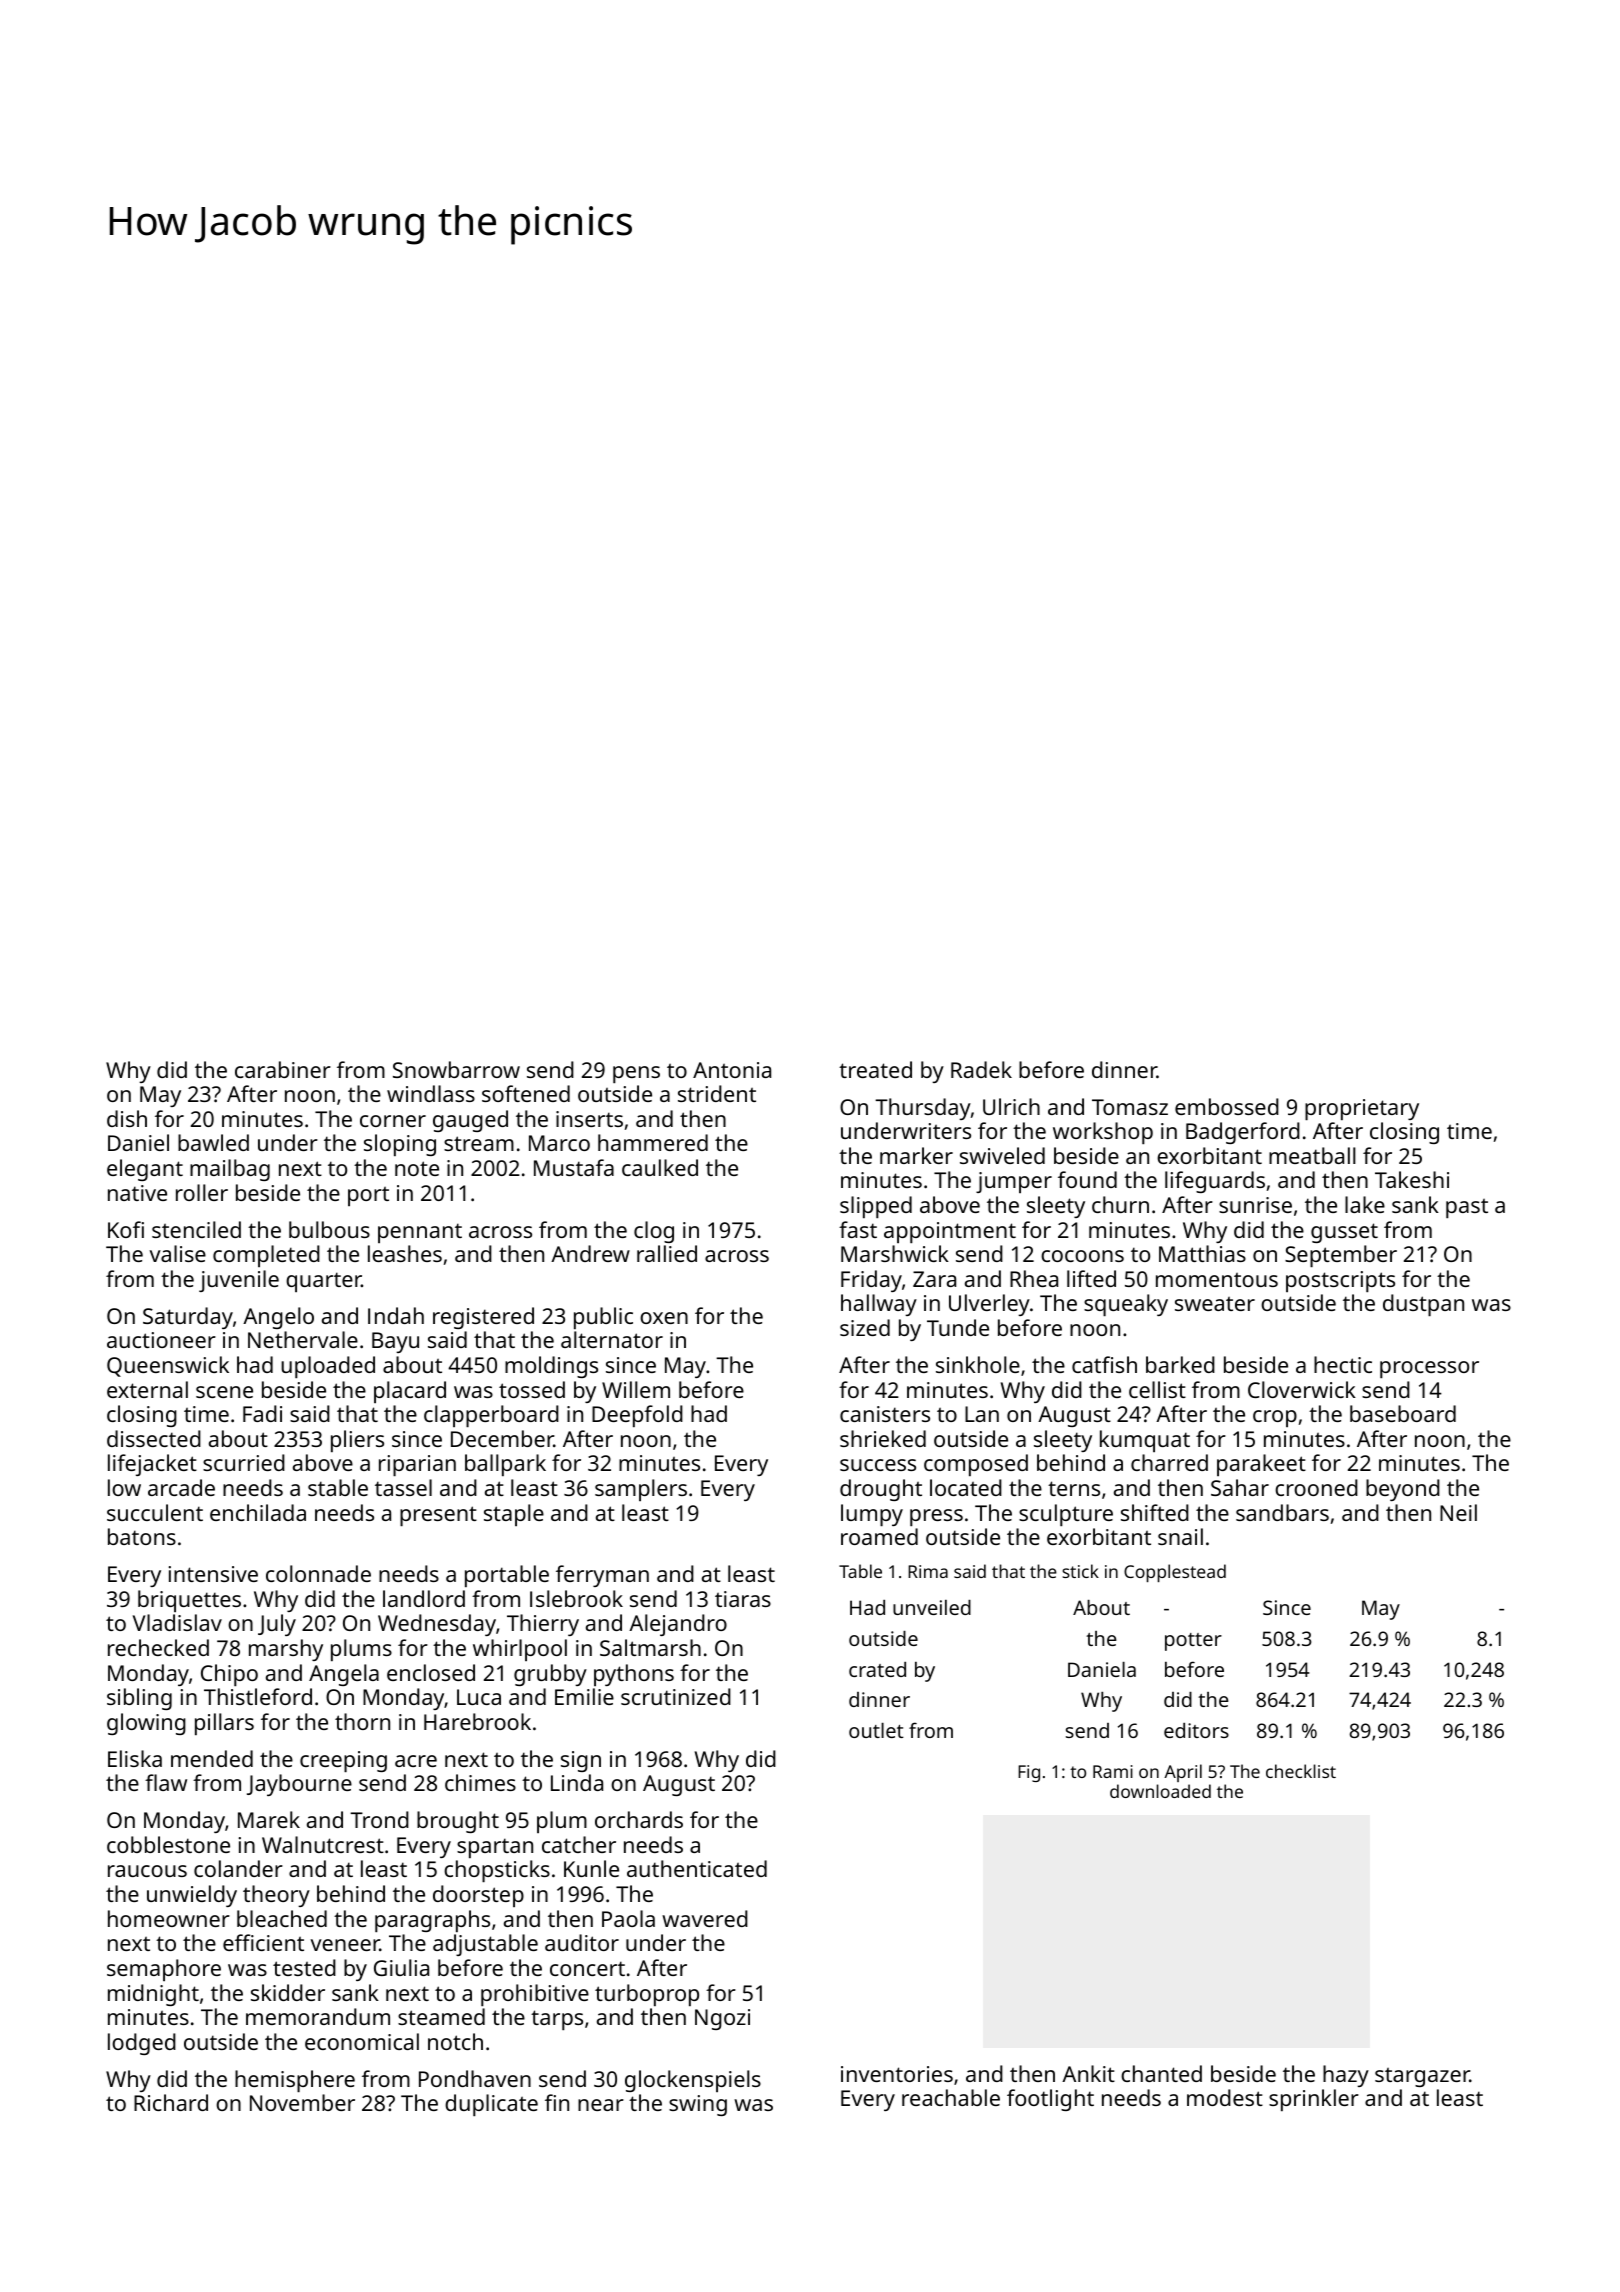  I want to click on Snowbarrow, so click(456, 1069).
